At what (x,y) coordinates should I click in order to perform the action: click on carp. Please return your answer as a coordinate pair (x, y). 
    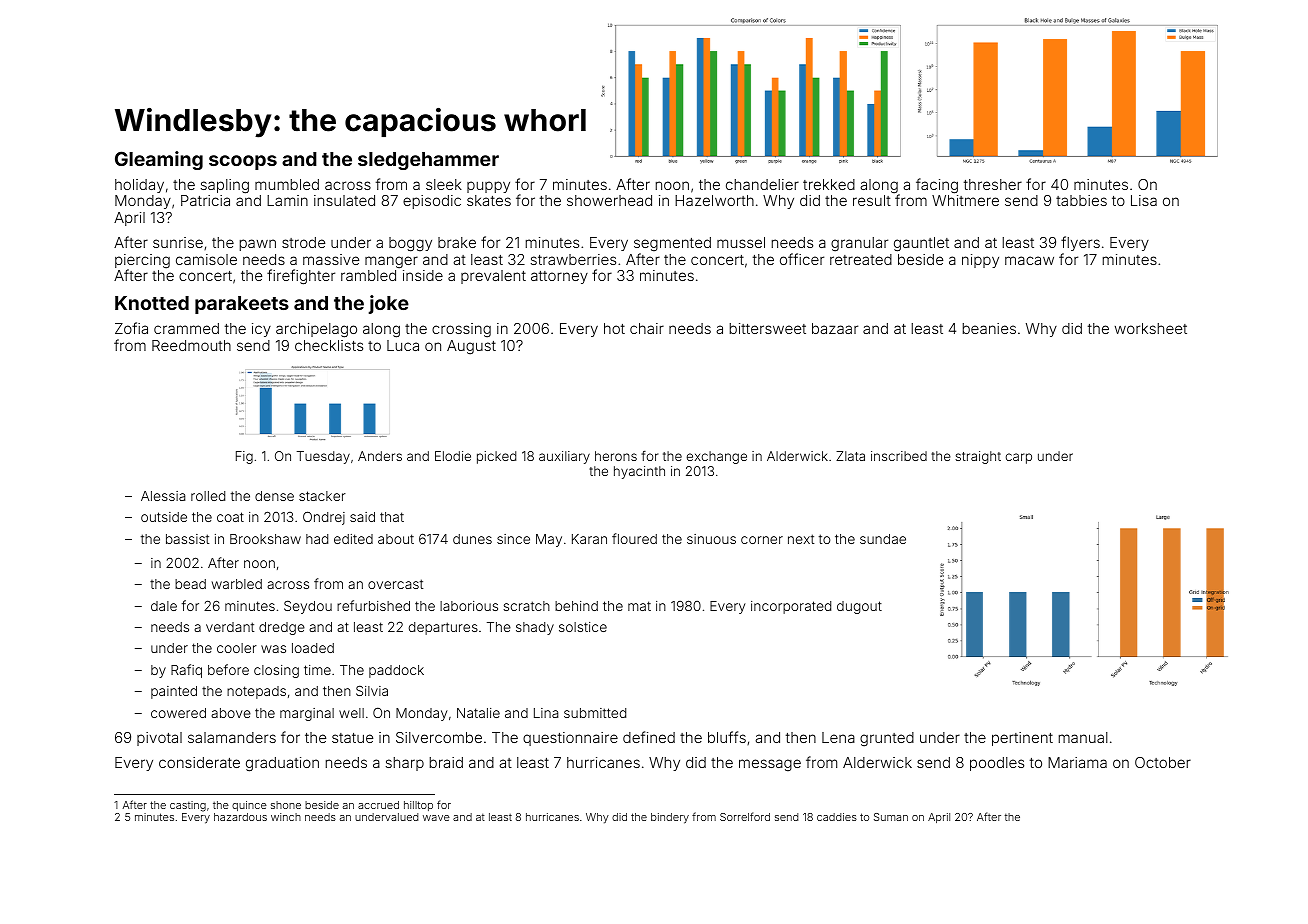
    Looking at the image, I should click on (1019, 458).
